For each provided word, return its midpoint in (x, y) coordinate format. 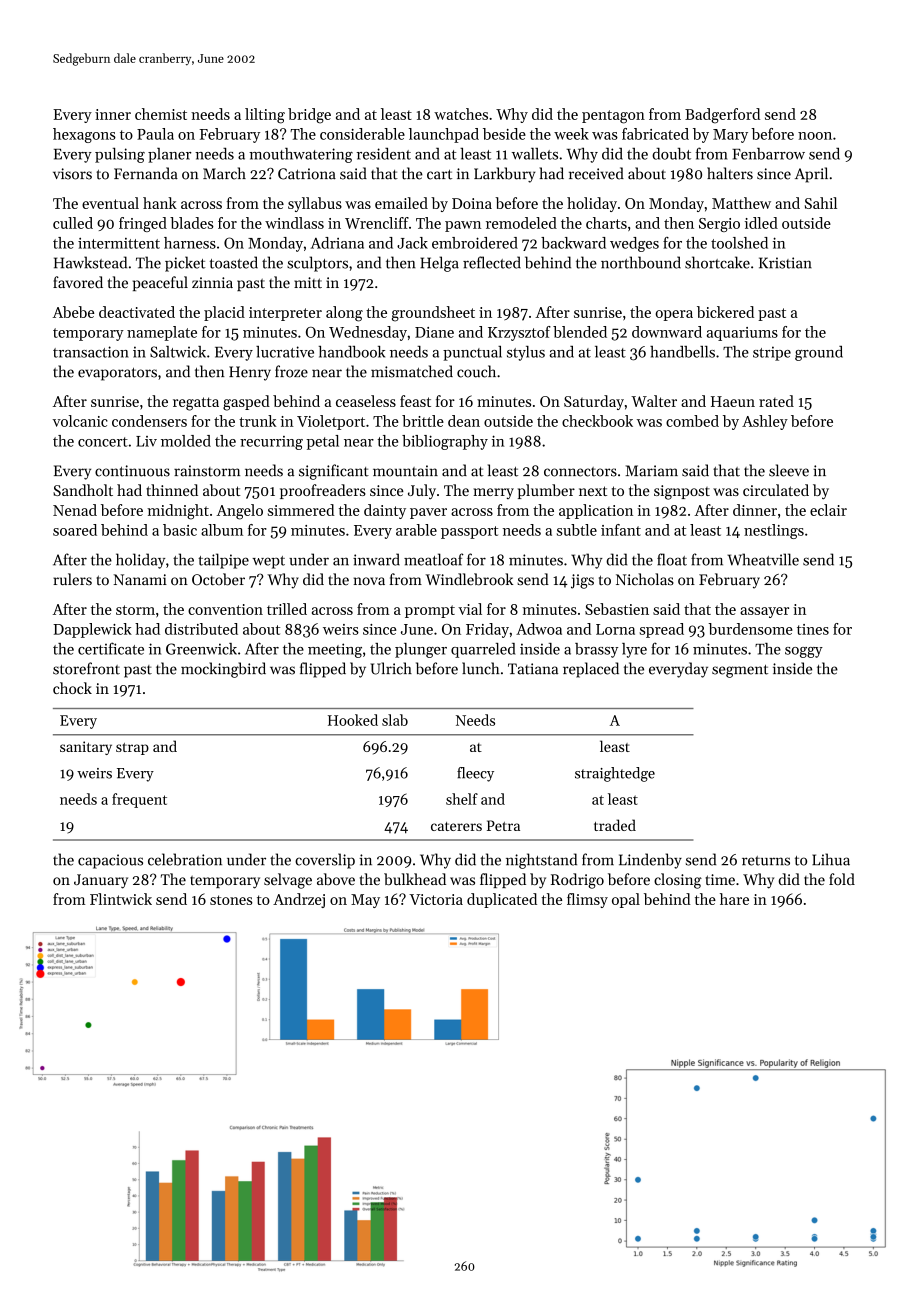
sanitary (86, 748)
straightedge (615, 774)
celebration (185, 859)
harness (190, 243)
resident (384, 154)
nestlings (774, 531)
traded (615, 825)
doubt (671, 154)
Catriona (307, 174)
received (596, 173)
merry (493, 493)
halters (730, 173)
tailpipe (223, 561)
